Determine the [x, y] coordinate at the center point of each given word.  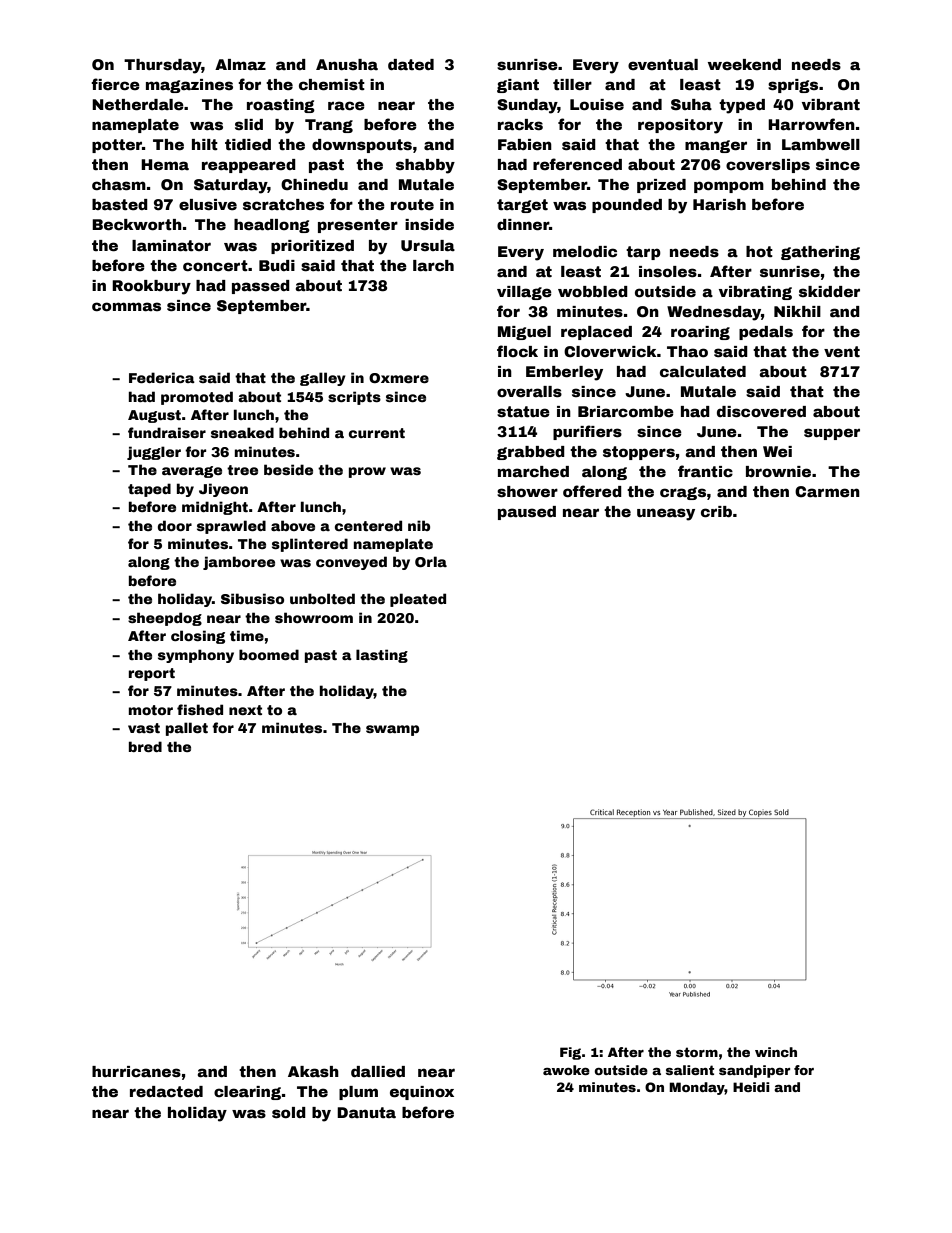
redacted [166, 1091]
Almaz [240, 64]
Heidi [751, 1087]
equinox [422, 1093]
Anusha [347, 64]
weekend [744, 64]
